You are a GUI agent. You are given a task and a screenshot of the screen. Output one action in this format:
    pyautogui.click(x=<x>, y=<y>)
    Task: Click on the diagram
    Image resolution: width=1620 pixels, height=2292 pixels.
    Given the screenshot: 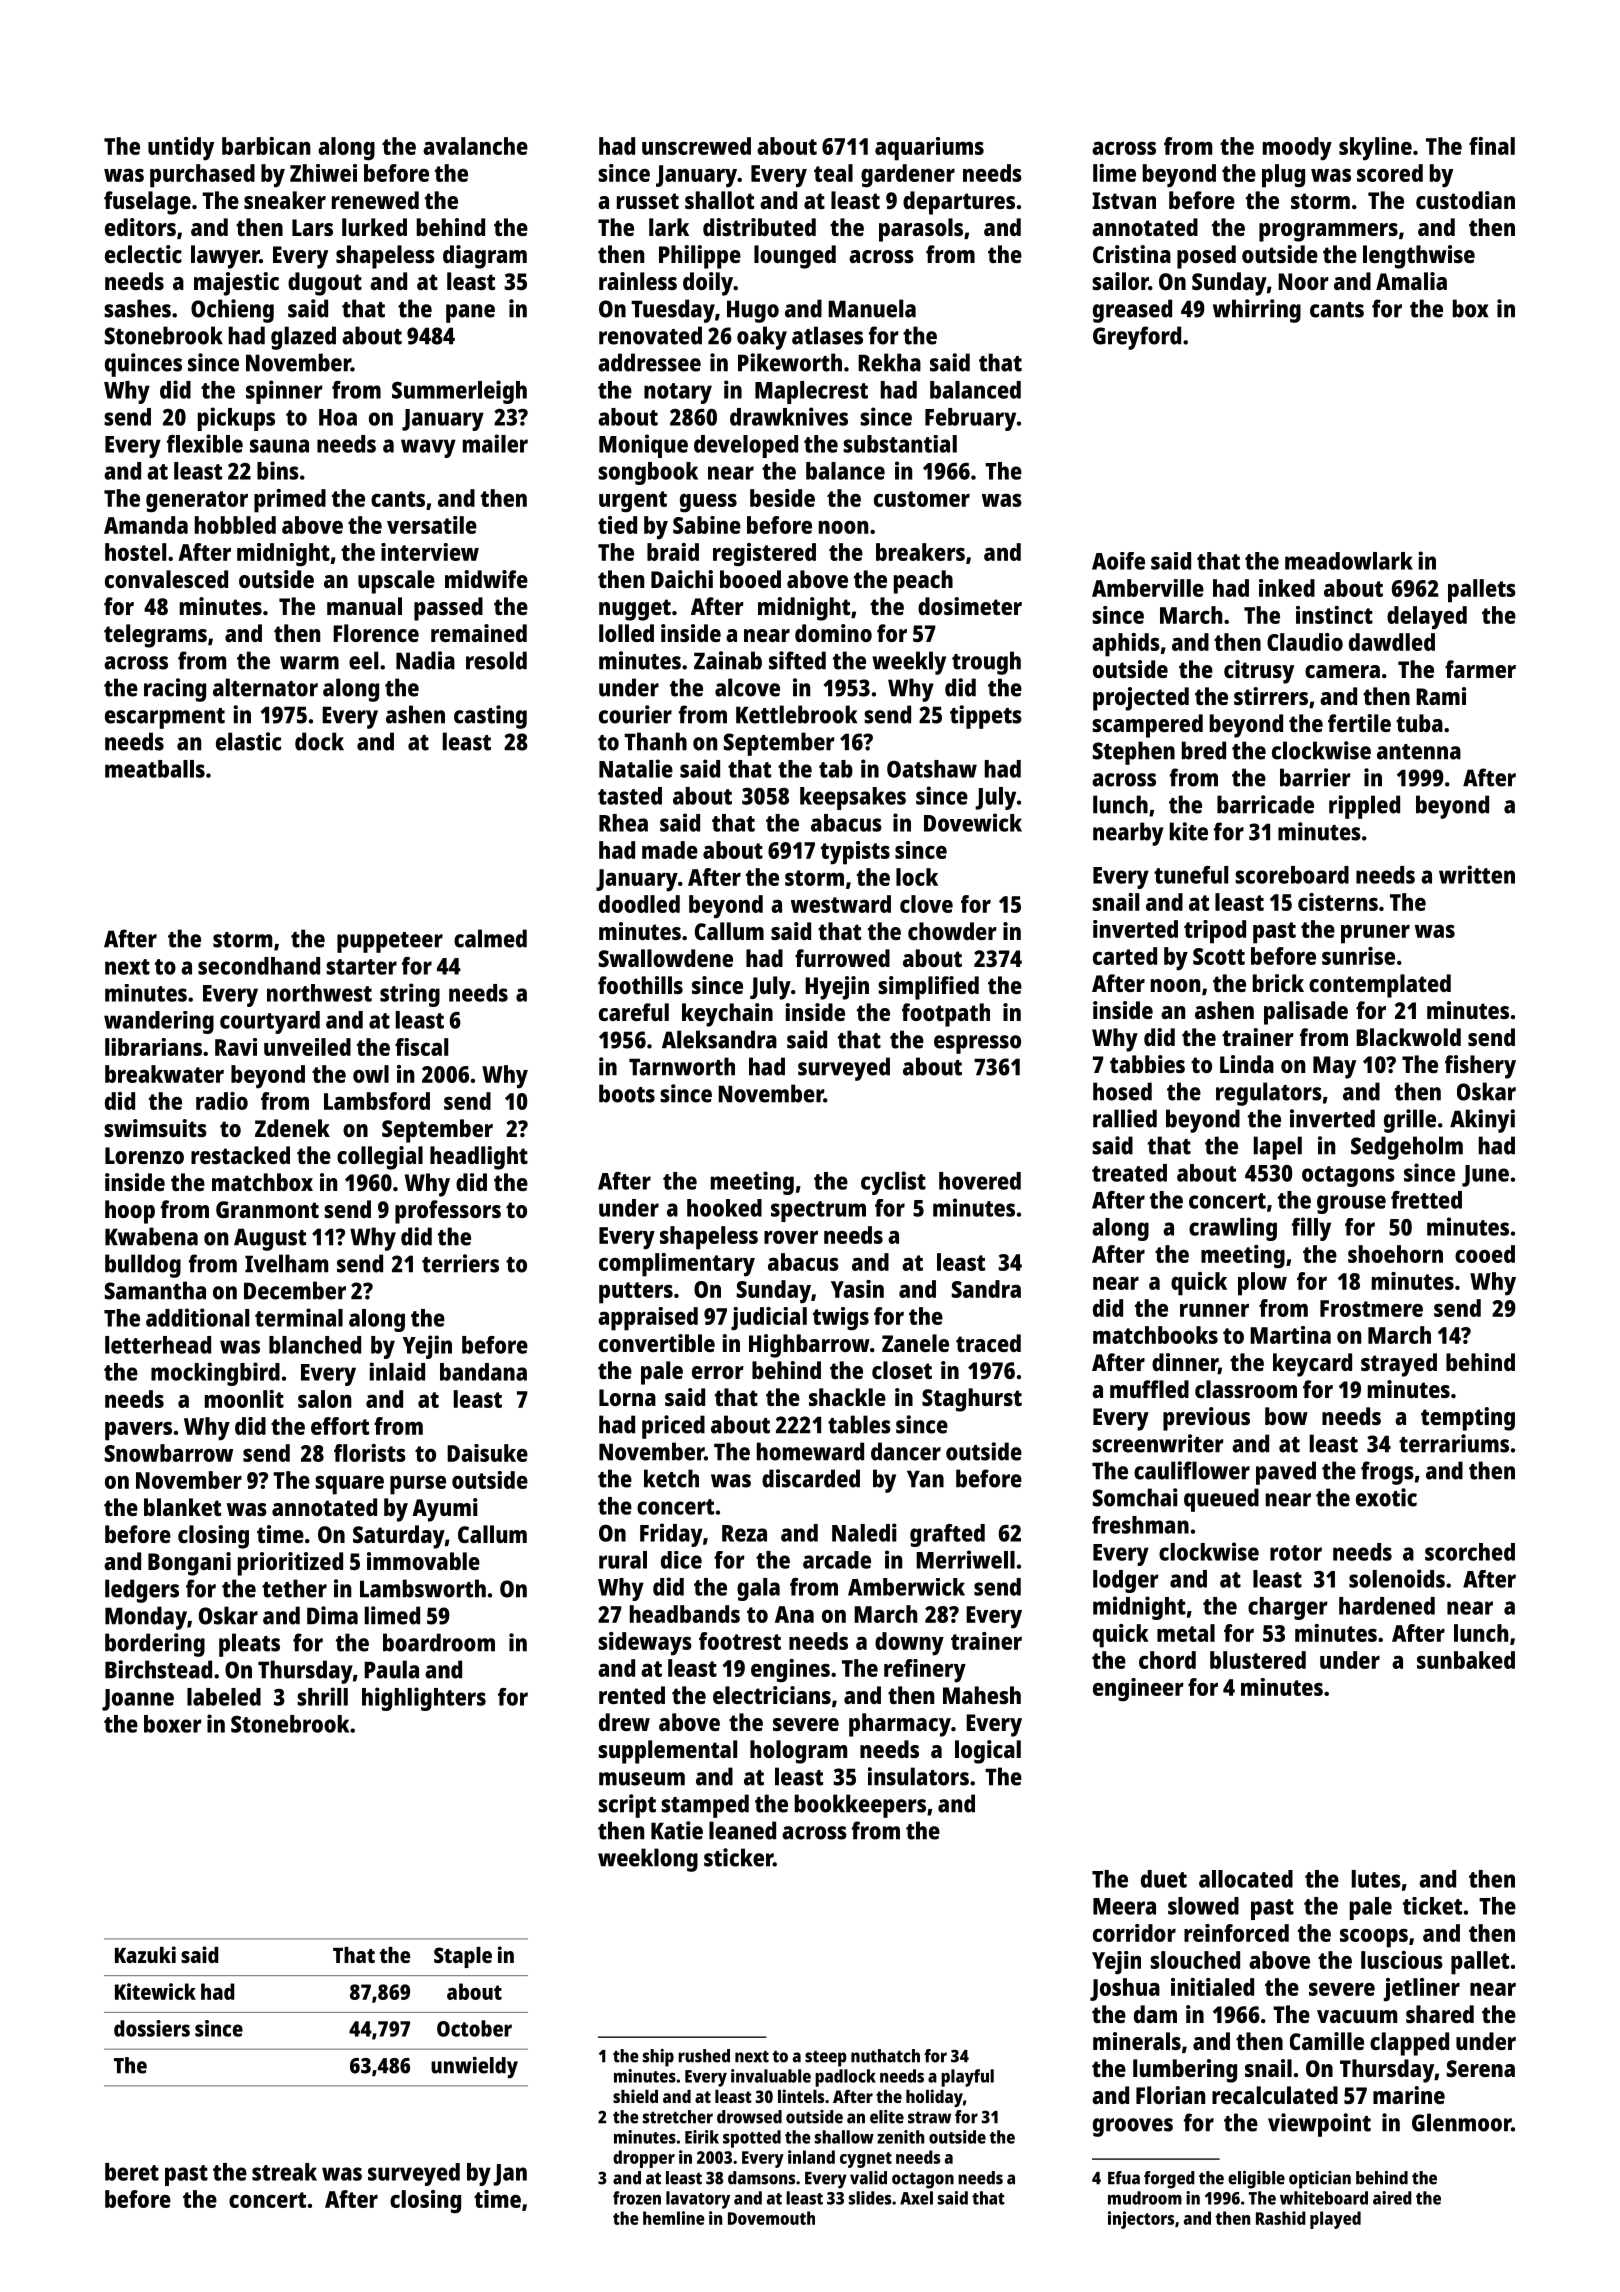 What is the action you would take?
    pyautogui.click(x=485, y=257)
